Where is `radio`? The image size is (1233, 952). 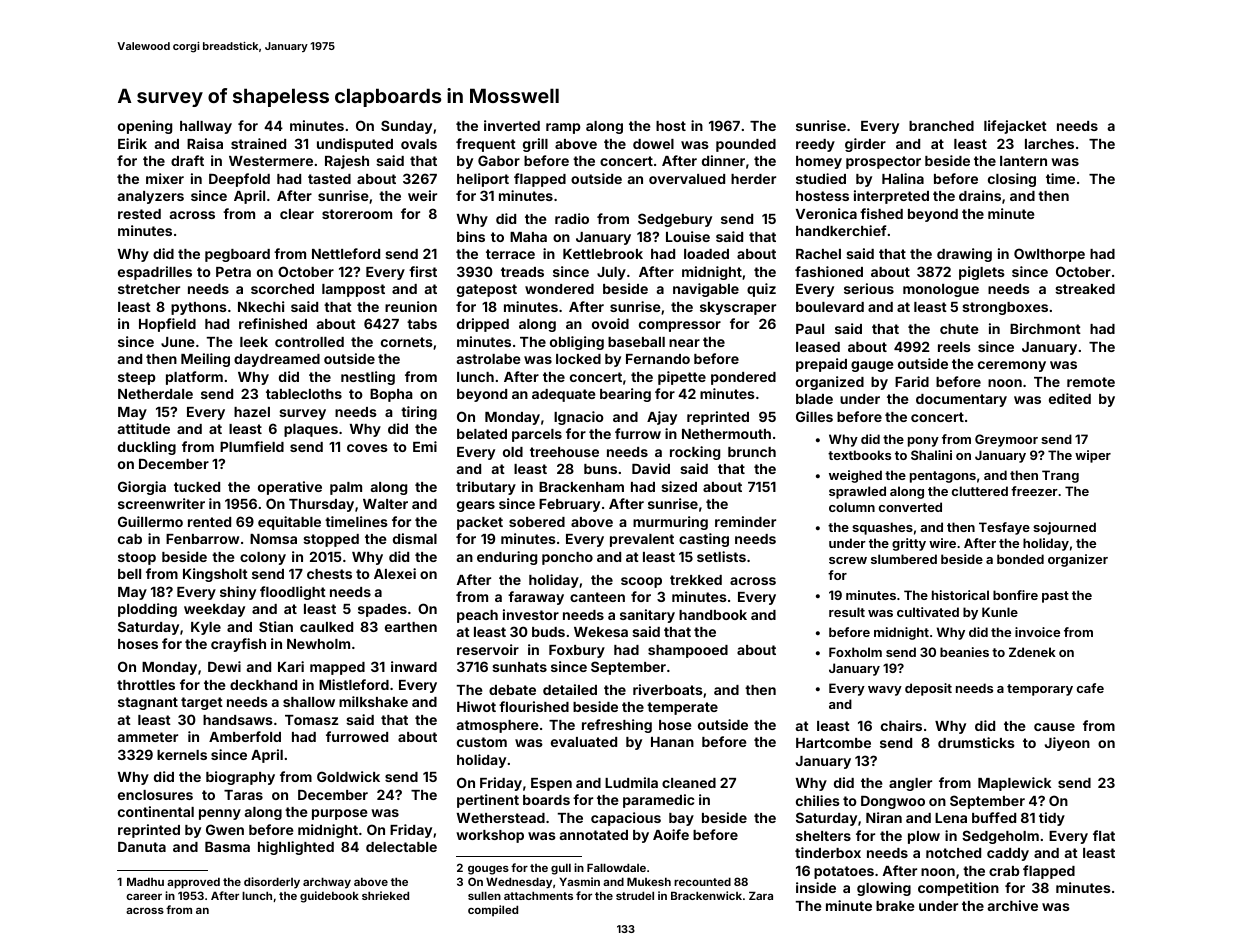
radio is located at coordinates (572, 218).
